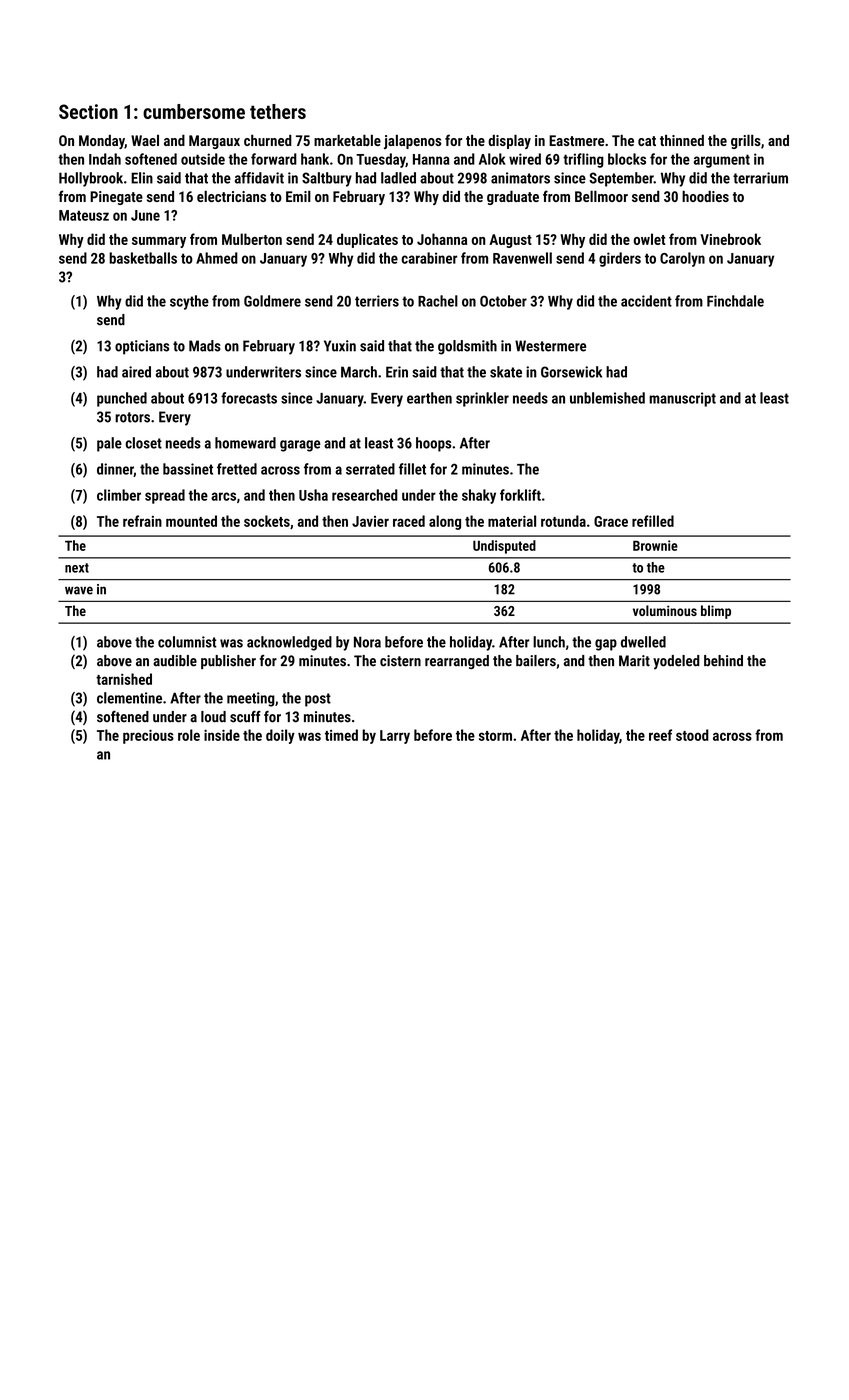  Describe the element at coordinates (289, 643) in the page. I see `acknowledged` at that location.
